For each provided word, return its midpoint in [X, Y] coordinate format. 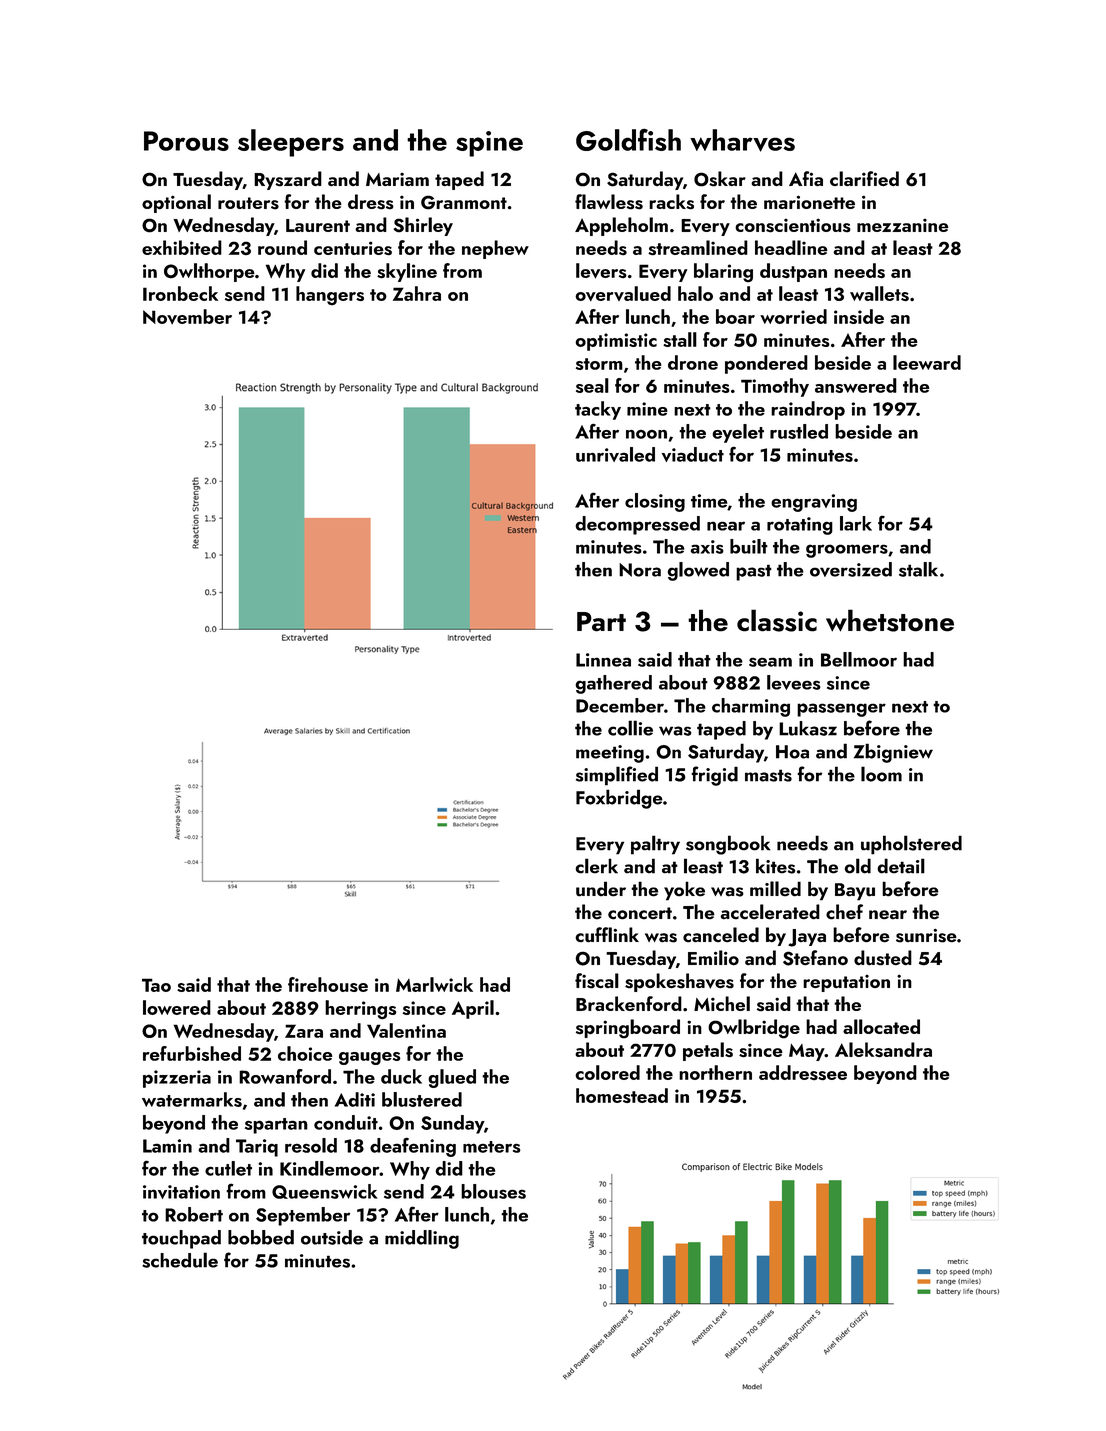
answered [856, 385]
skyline [407, 272]
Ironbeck [180, 293]
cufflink [607, 935]
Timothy [775, 387]
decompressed [637, 525]
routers [248, 203]
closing [655, 502]
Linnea [603, 660]
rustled [799, 431]
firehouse [328, 984]
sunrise [926, 936]
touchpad [181, 1239]
